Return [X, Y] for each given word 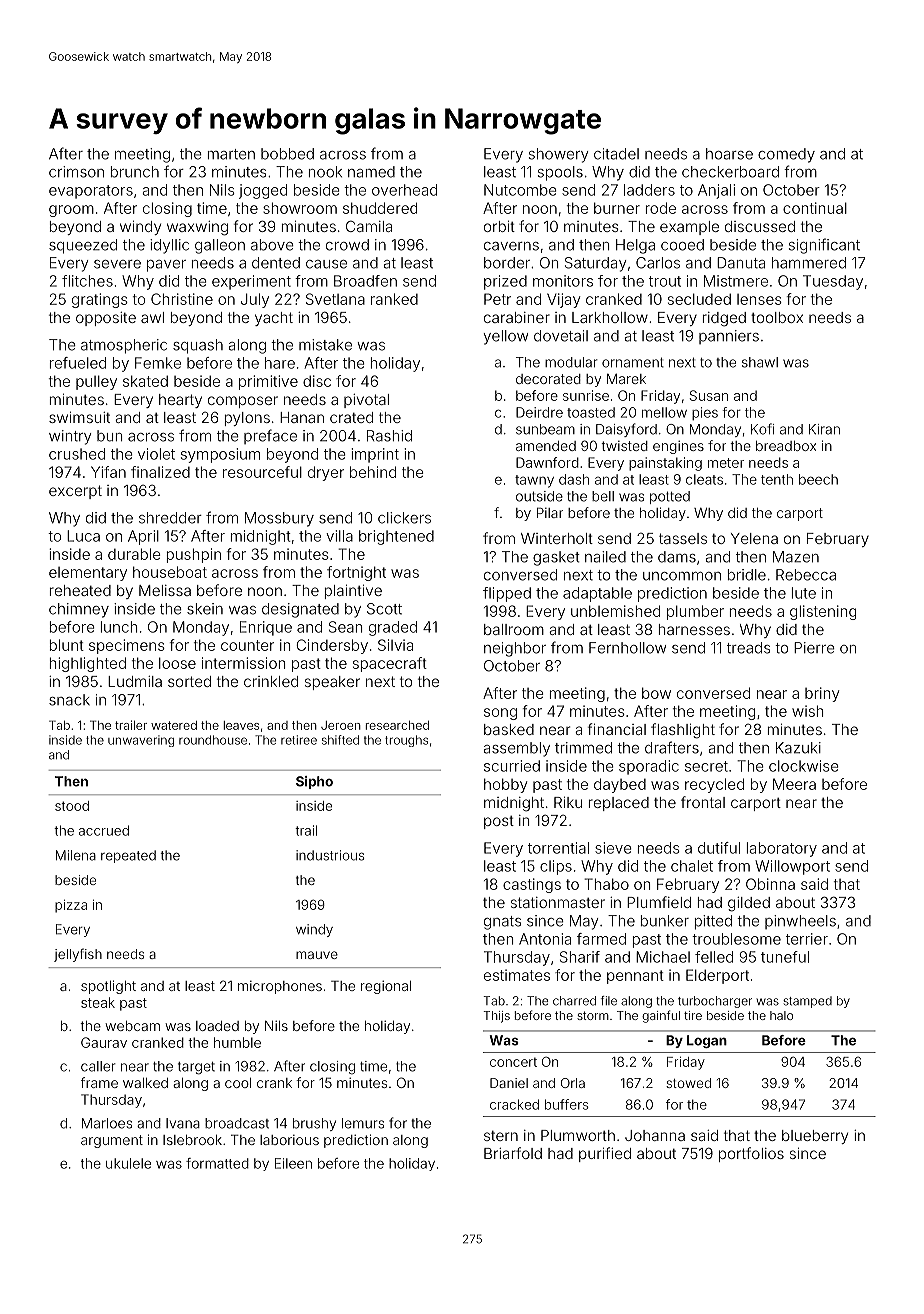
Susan [709, 395]
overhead [404, 190]
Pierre [814, 648]
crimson [76, 172]
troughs [406, 741]
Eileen [293, 1163]
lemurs [363, 1123]
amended [546, 446]
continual [815, 208]
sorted [189, 681]
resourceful [262, 472]
